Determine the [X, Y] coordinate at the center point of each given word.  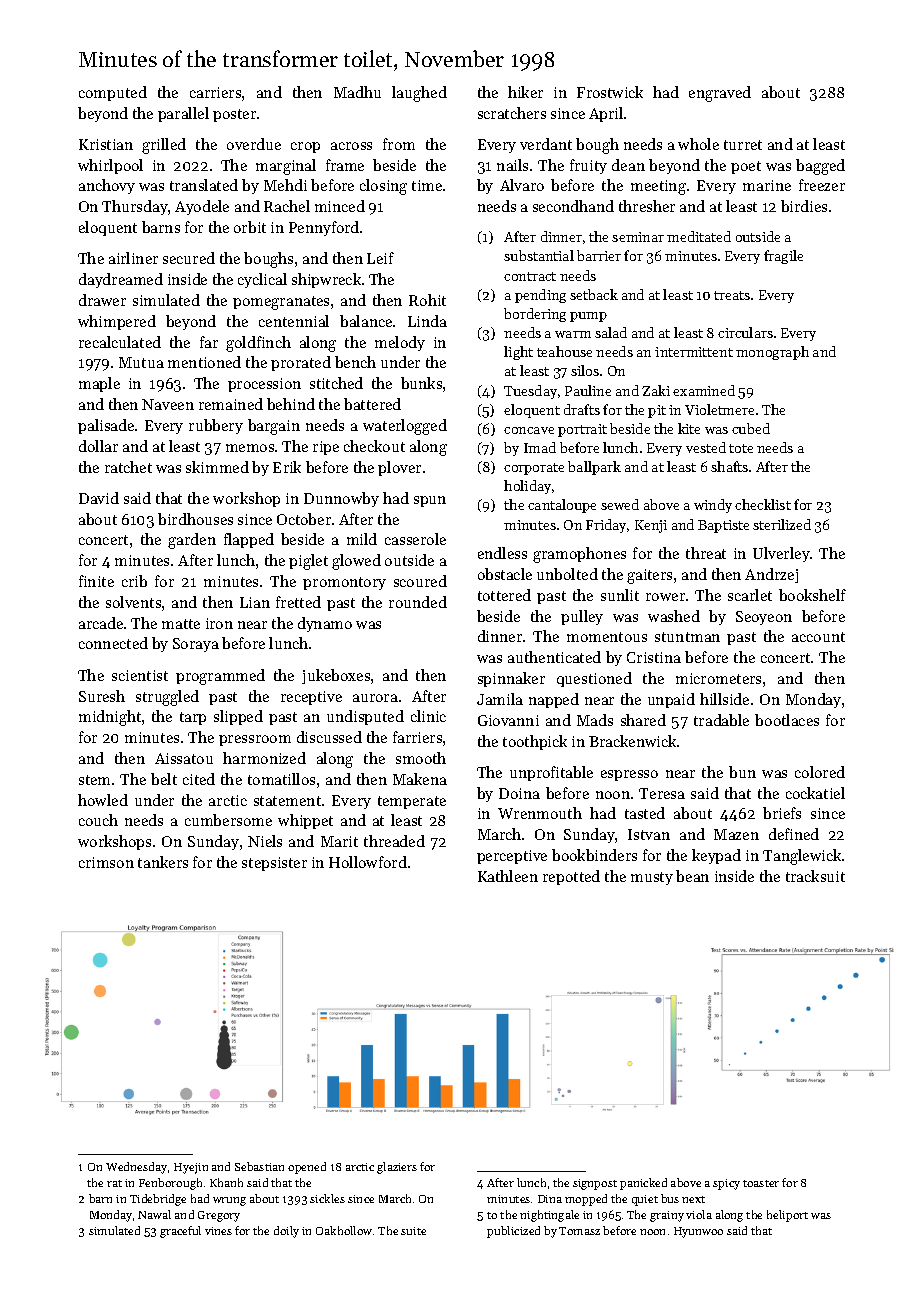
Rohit [427, 300]
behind [291, 404]
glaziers [397, 1168]
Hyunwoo [698, 1232]
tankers [163, 862]
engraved [720, 94]
